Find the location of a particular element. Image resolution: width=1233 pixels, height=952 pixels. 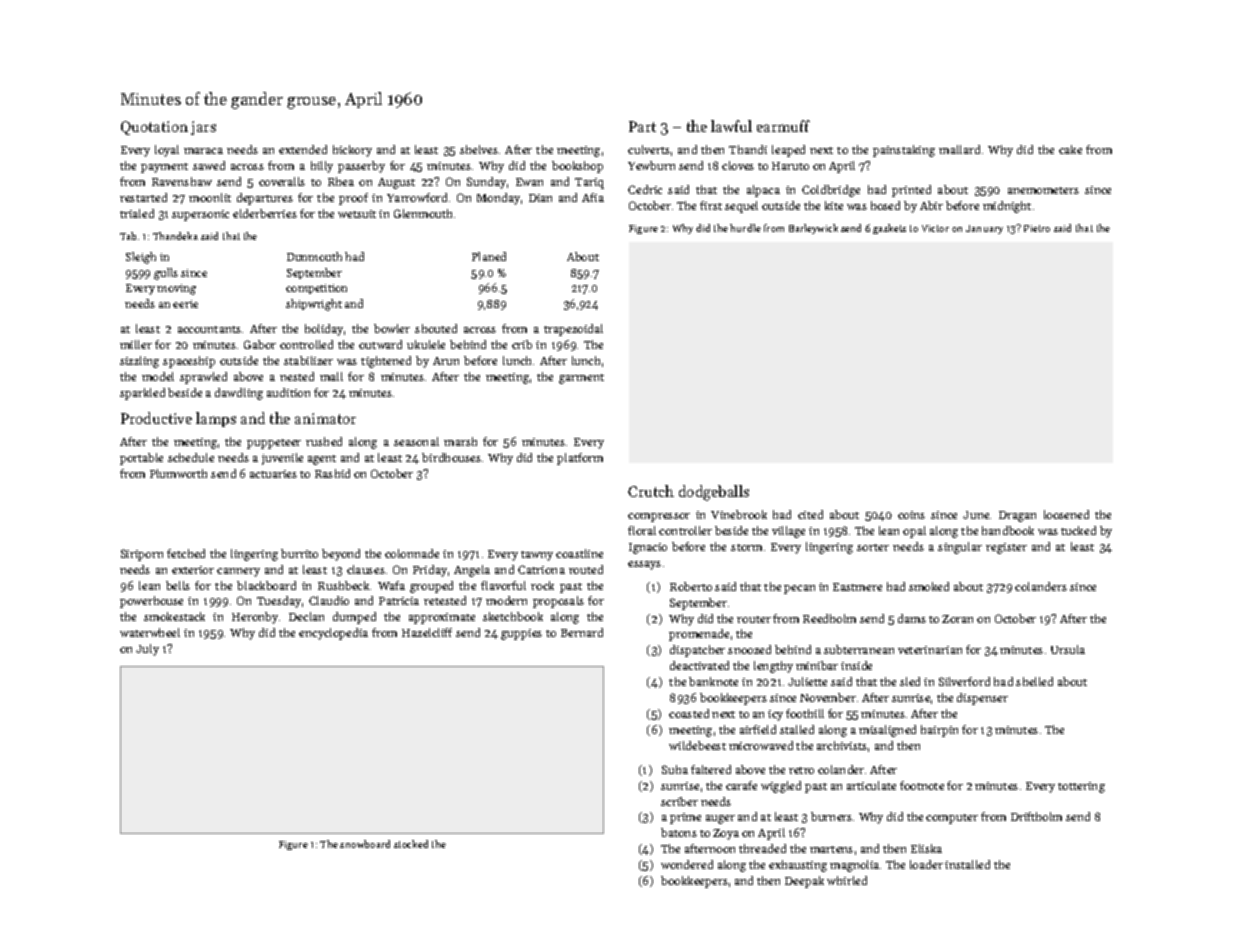

Ravenshaw is located at coordinates (182, 181).
